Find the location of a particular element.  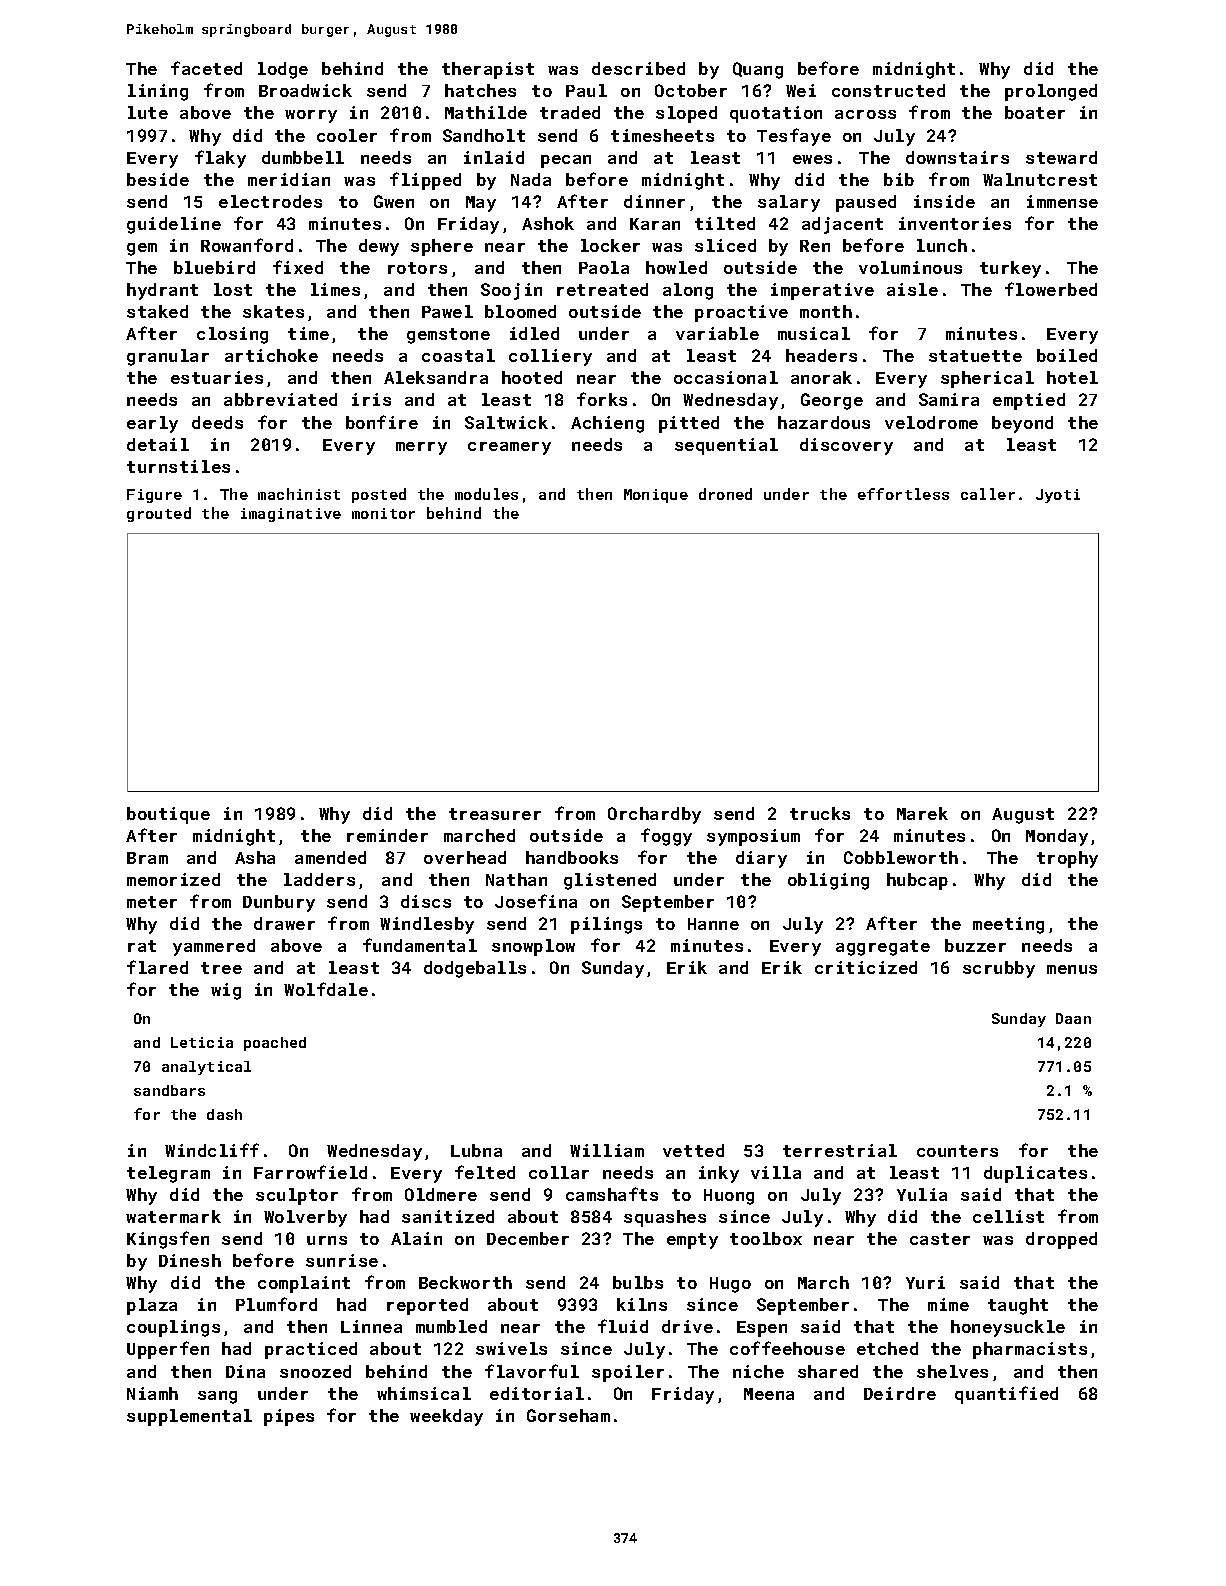

staked is located at coordinates (157, 311).
